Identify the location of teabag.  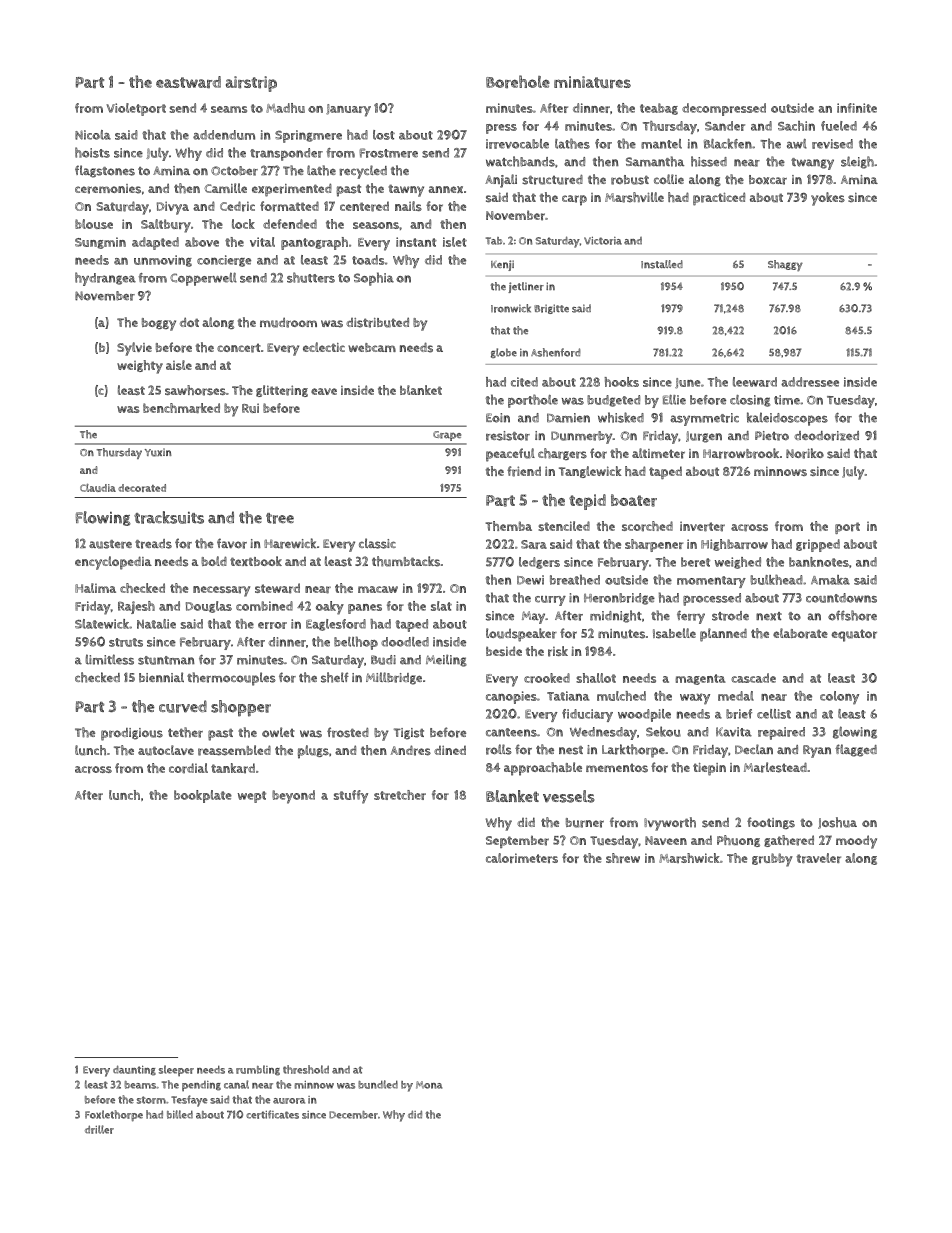
(659, 109).
